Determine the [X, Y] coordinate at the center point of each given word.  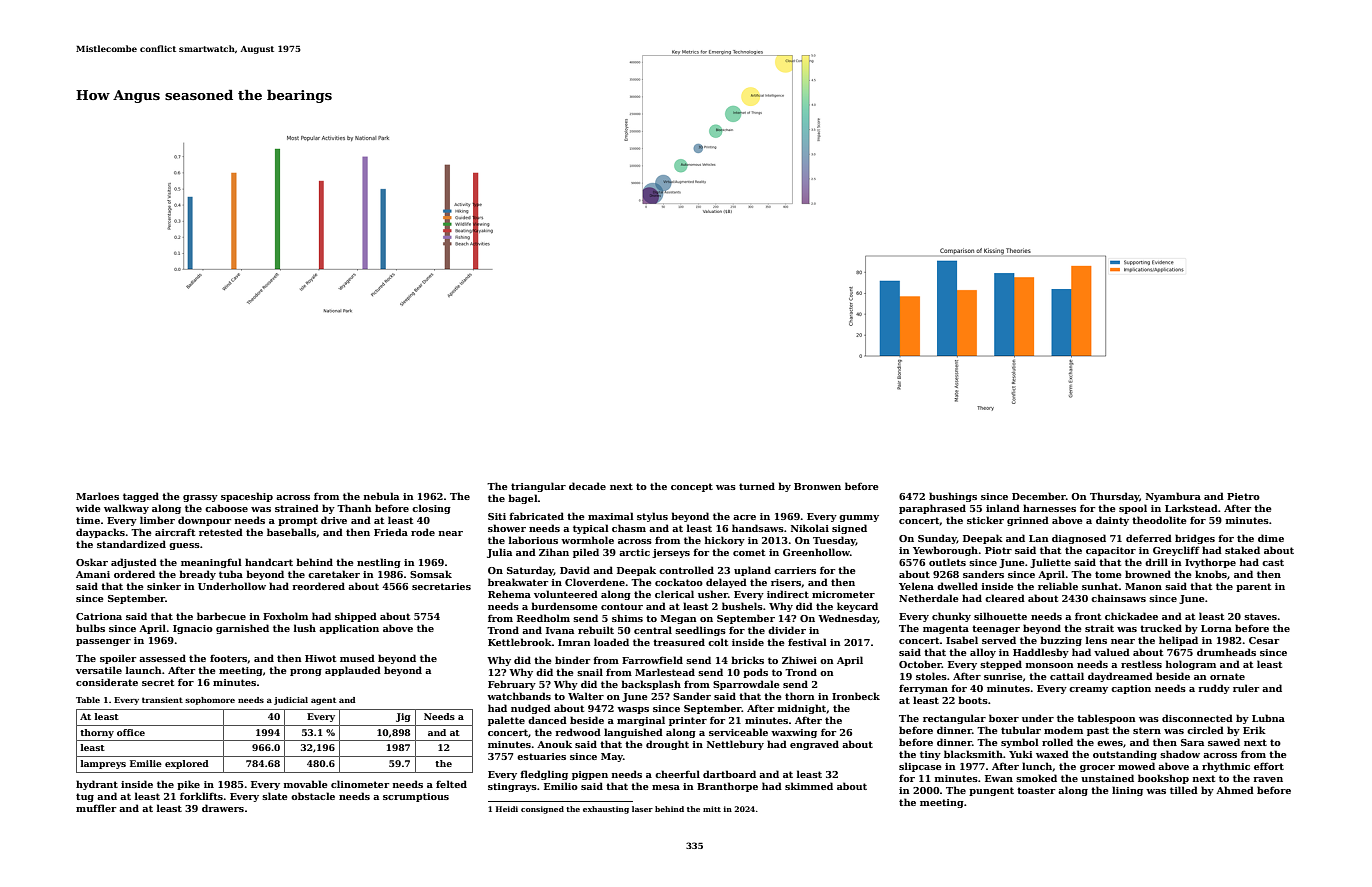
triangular [538, 487]
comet [749, 552]
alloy [983, 653]
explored [187, 764]
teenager [996, 629]
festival [807, 642]
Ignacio [193, 629]
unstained [1107, 778]
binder [572, 660]
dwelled [957, 586]
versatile [99, 670]
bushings [953, 497]
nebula [381, 496]
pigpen [590, 775]
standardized [131, 544]
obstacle [313, 796]
